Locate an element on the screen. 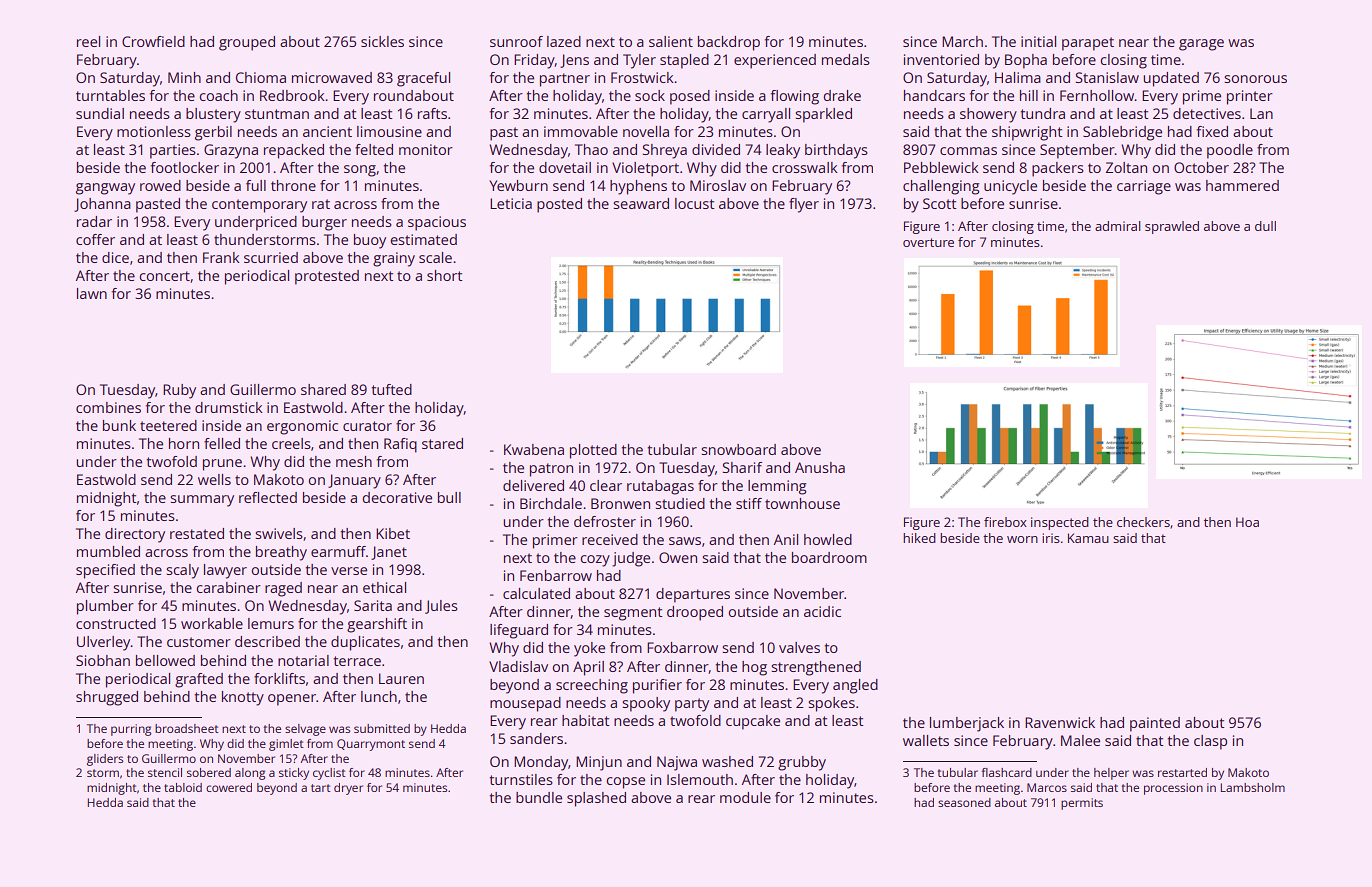 Image resolution: width=1372 pixels, height=887 pixels. handcars is located at coordinates (934, 95).
